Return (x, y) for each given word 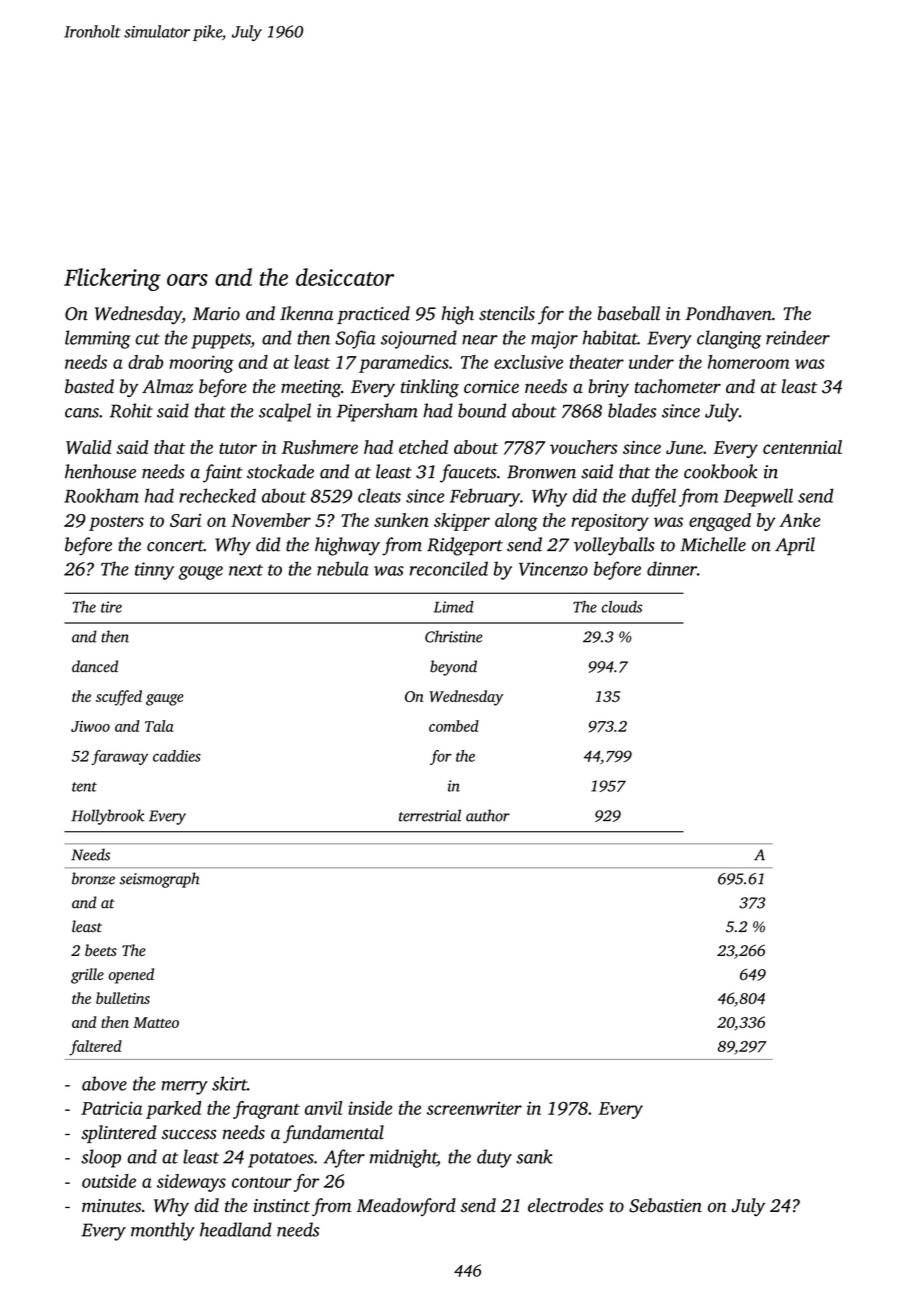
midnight (403, 1158)
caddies (177, 756)
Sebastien (665, 1205)
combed (454, 726)
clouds (622, 607)
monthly (163, 1231)
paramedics (404, 364)
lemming (98, 339)
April (795, 546)
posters (116, 523)
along (516, 522)
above (104, 1083)
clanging (729, 339)
